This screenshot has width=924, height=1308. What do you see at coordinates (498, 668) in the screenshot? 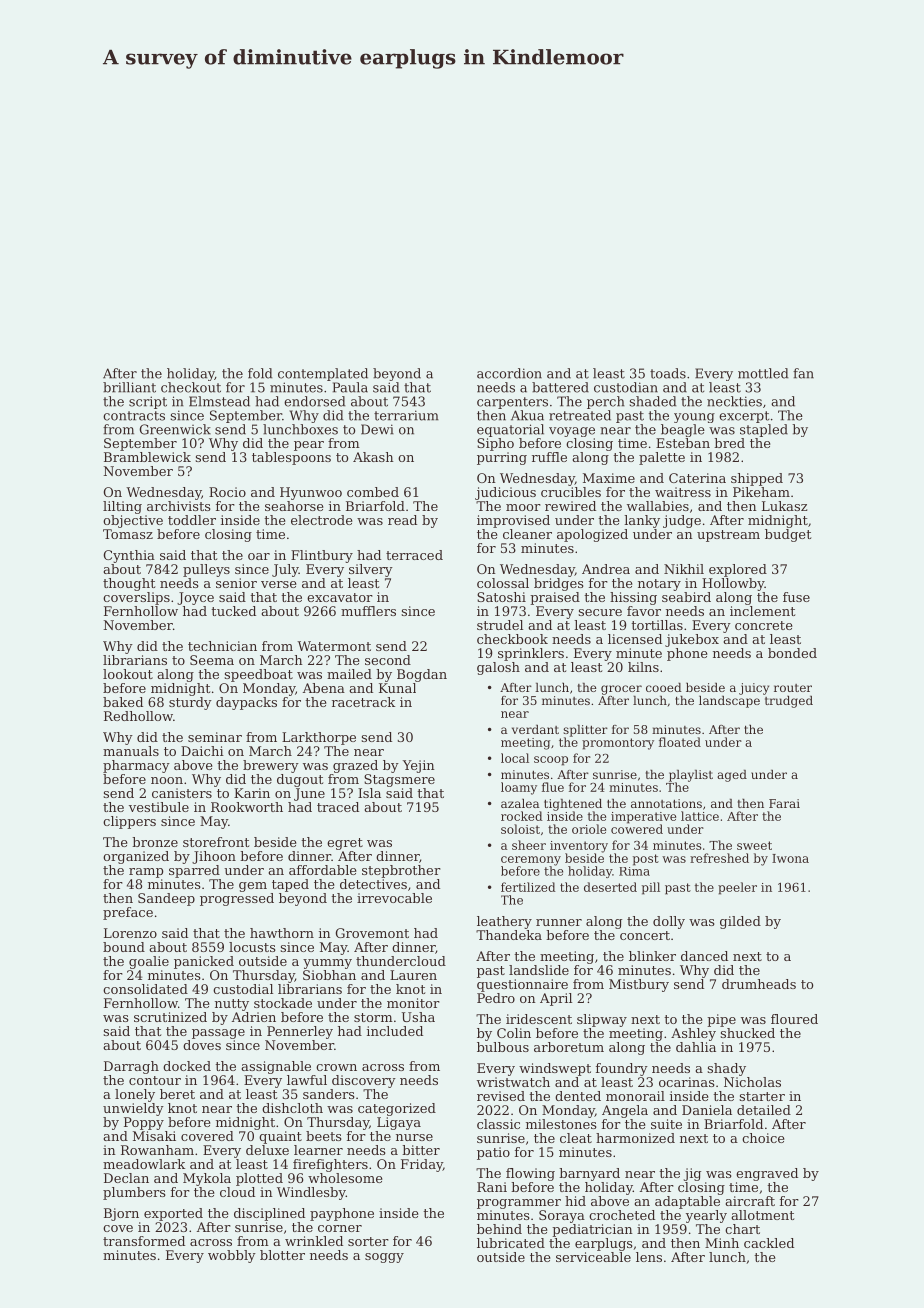
I see `galosh` at bounding box center [498, 668].
